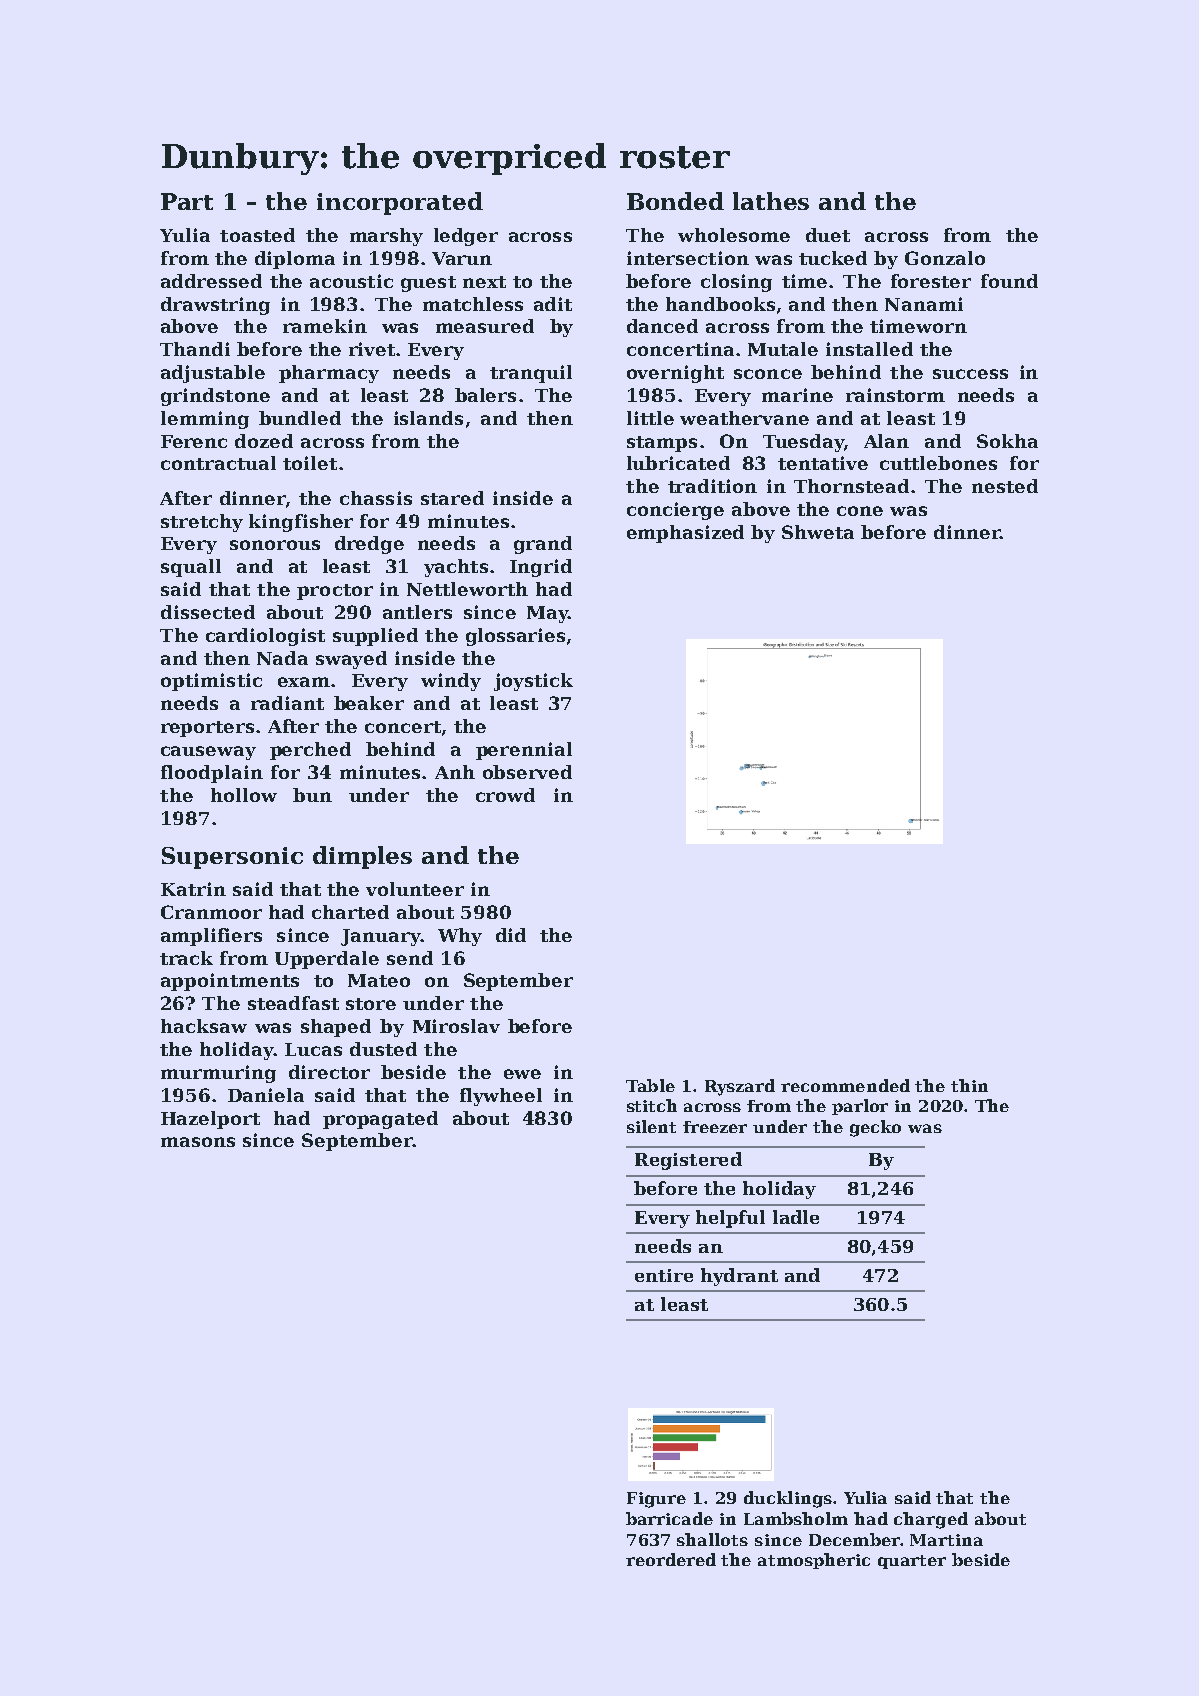  What do you see at coordinates (455, 772) in the document?
I see `Anh` at bounding box center [455, 772].
